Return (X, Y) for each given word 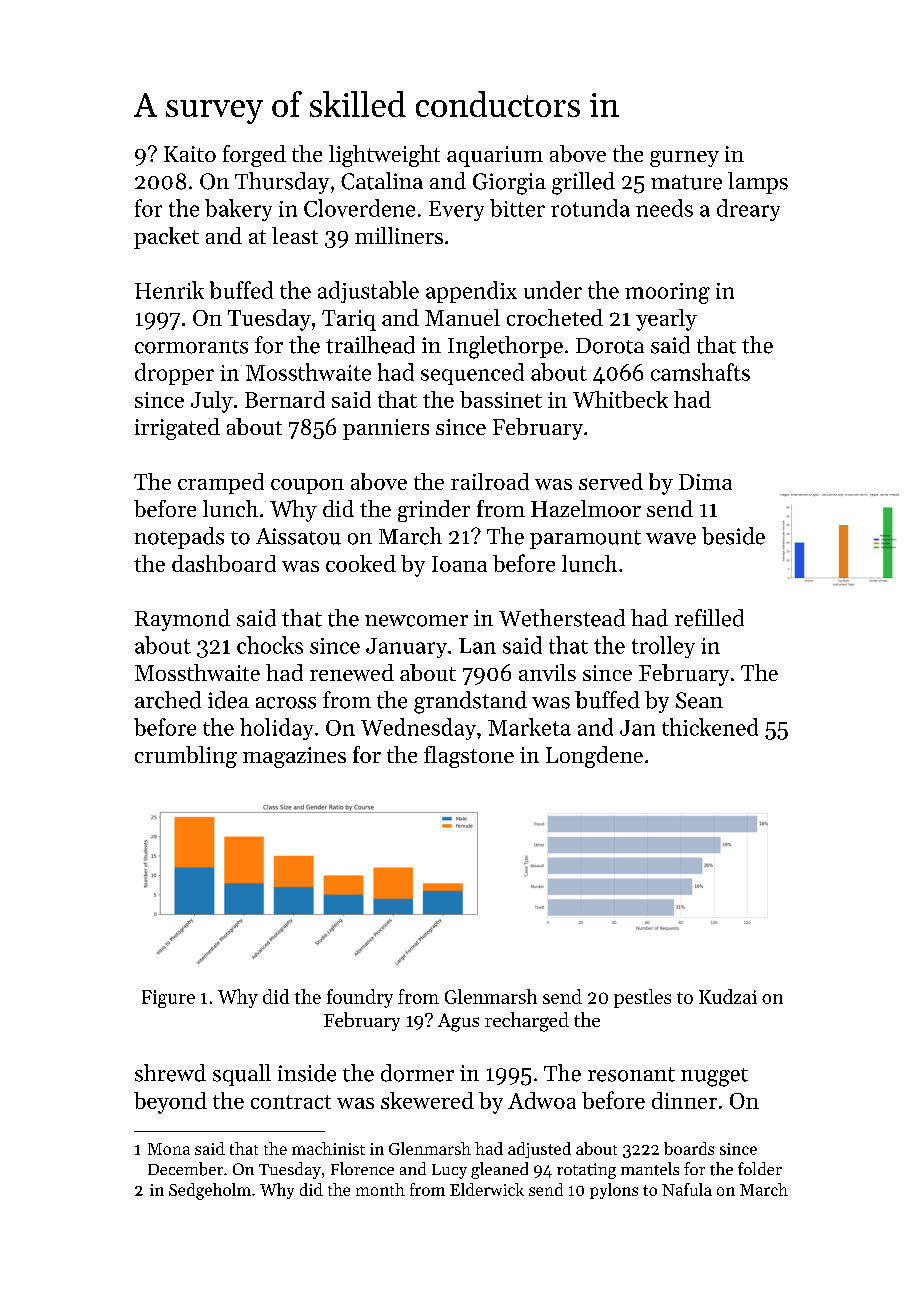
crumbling (186, 757)
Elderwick (487, 1189)
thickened (710, 727)
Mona (169, 1149)
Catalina (382, 181)
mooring (667, 293)
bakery (238, 210)
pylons (614, 1191)
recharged (527, 1022)
